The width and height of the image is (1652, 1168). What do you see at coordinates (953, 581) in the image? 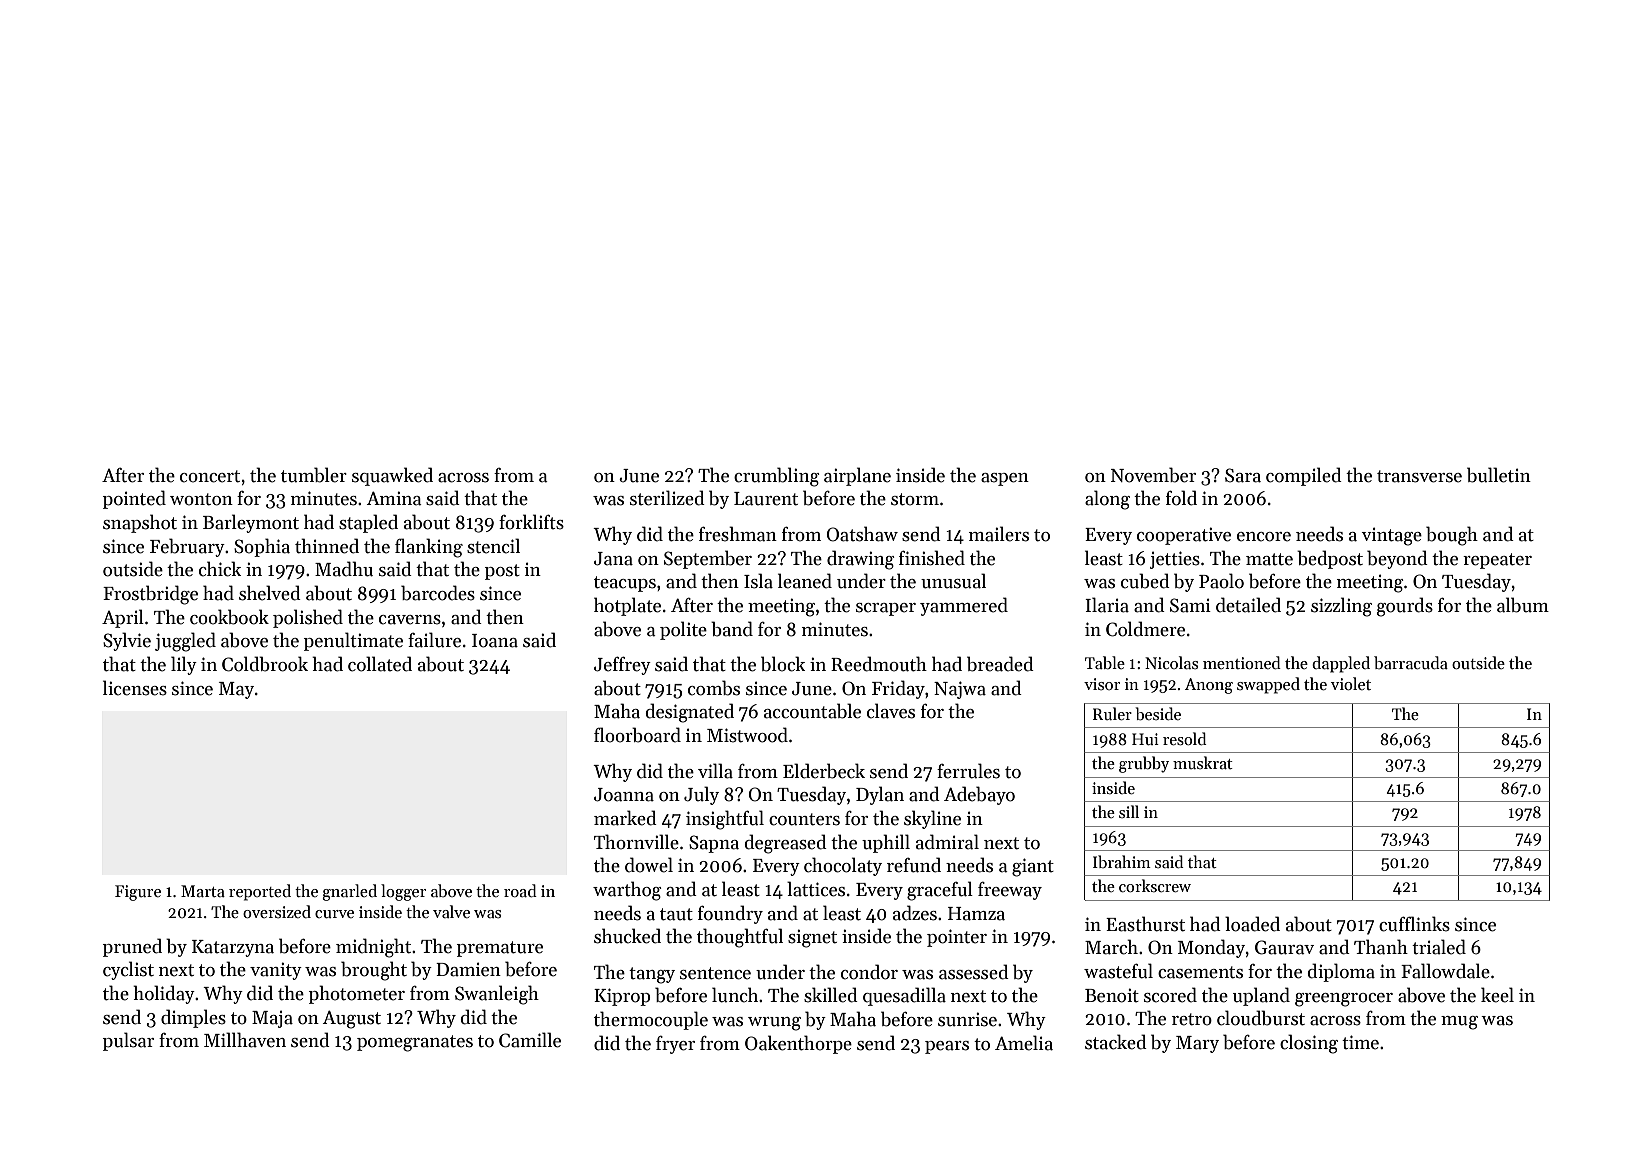
I see `unusual` at bounding box center [953, 581].
